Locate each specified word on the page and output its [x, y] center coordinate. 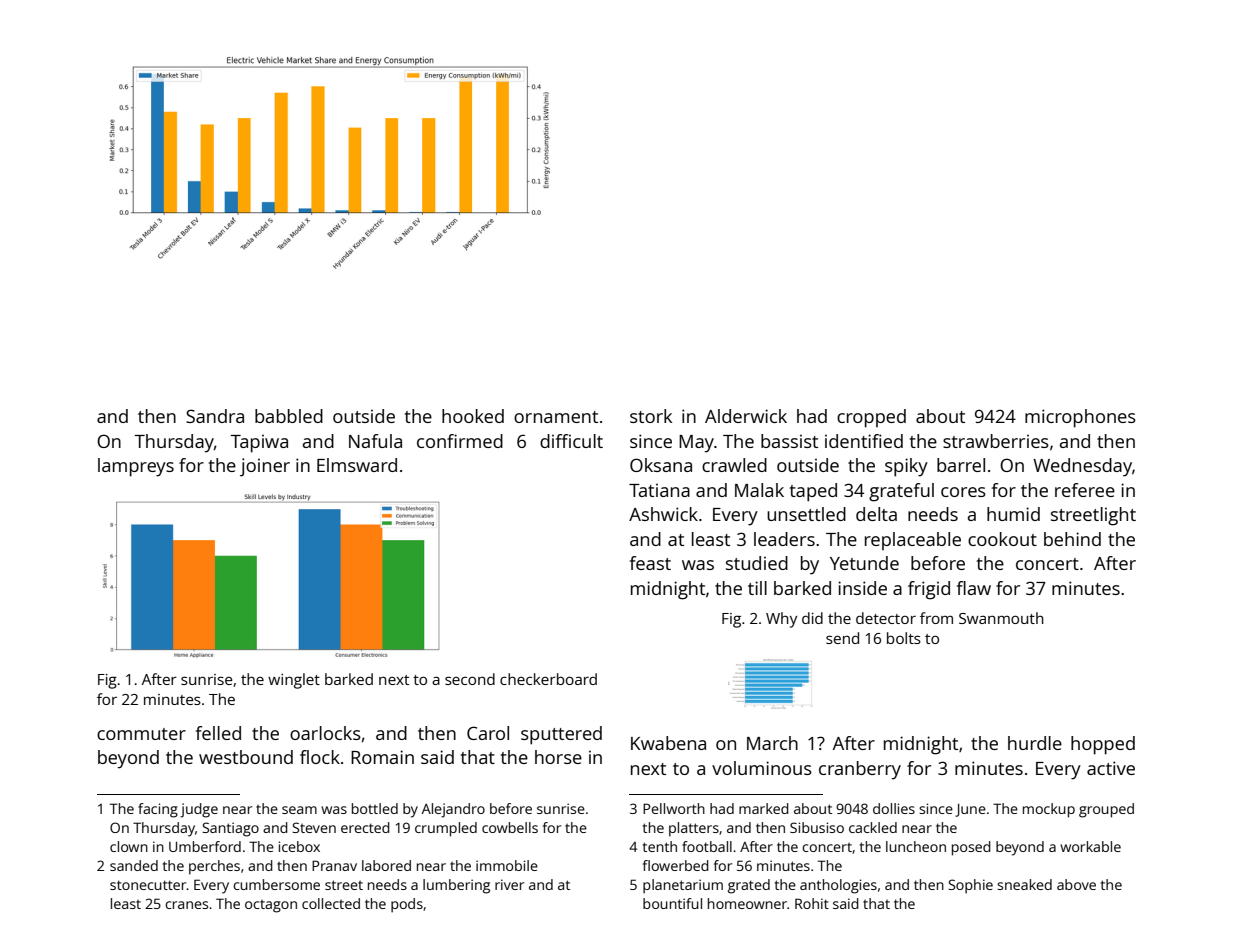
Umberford [205, 846]
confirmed [460, 441]
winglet [294, 681]
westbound [246, 757]
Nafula [375, 441]
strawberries [996, 441]
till [757, 588]
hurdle [1035, 743]
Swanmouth [1001, 618]
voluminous [762, 768]
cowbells [510, 827]
